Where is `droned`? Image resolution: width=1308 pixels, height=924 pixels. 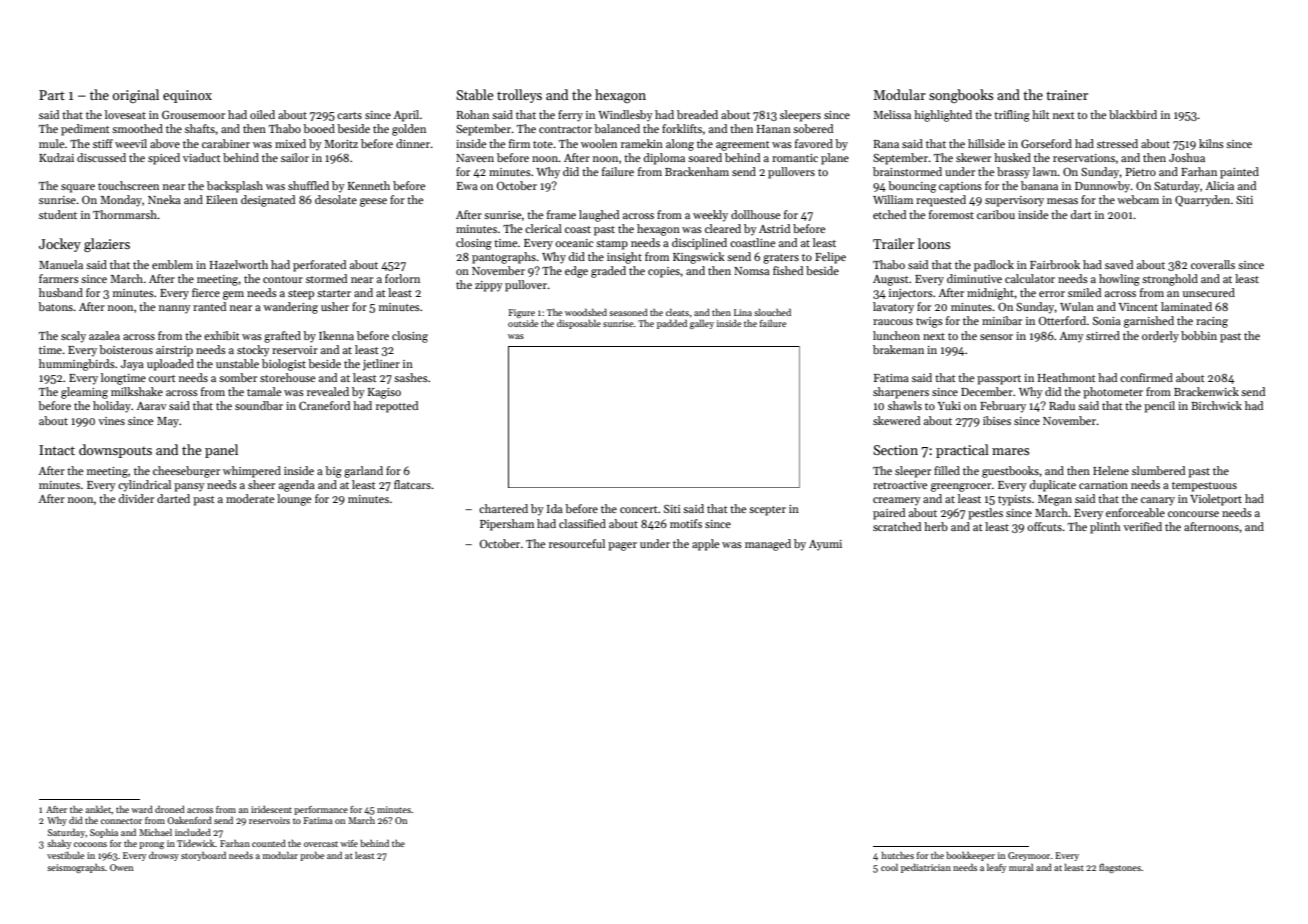 droned is located at coordinates (170, 809).
